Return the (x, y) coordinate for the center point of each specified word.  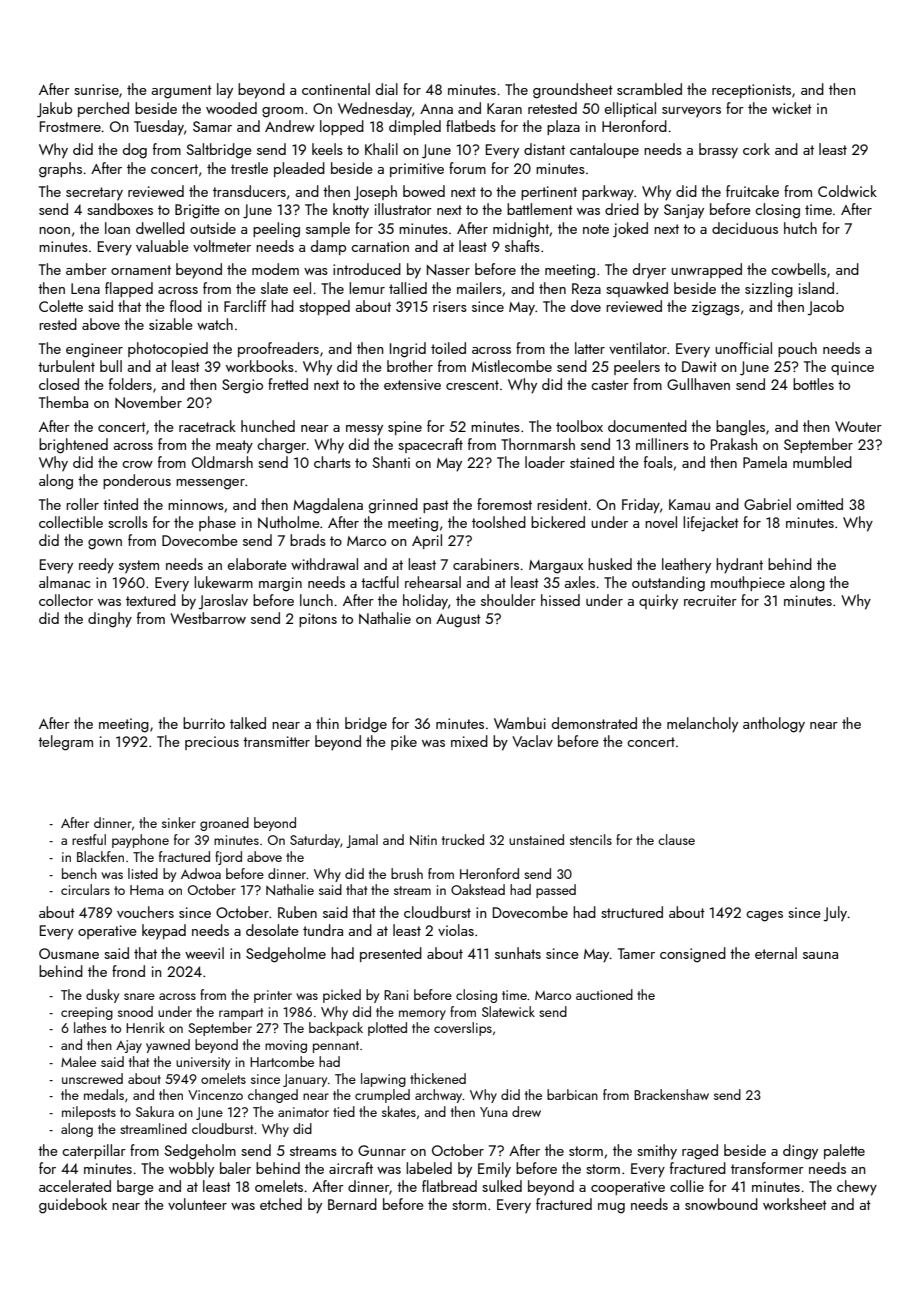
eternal (776, 953)
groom (282, 112)
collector (66, 600)
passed (556, 891)
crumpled (382, 1096)
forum (467, 168)
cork (756, 149)
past (436, 506)
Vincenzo (215, 1095)
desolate (272, 930)
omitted (820, 504)
